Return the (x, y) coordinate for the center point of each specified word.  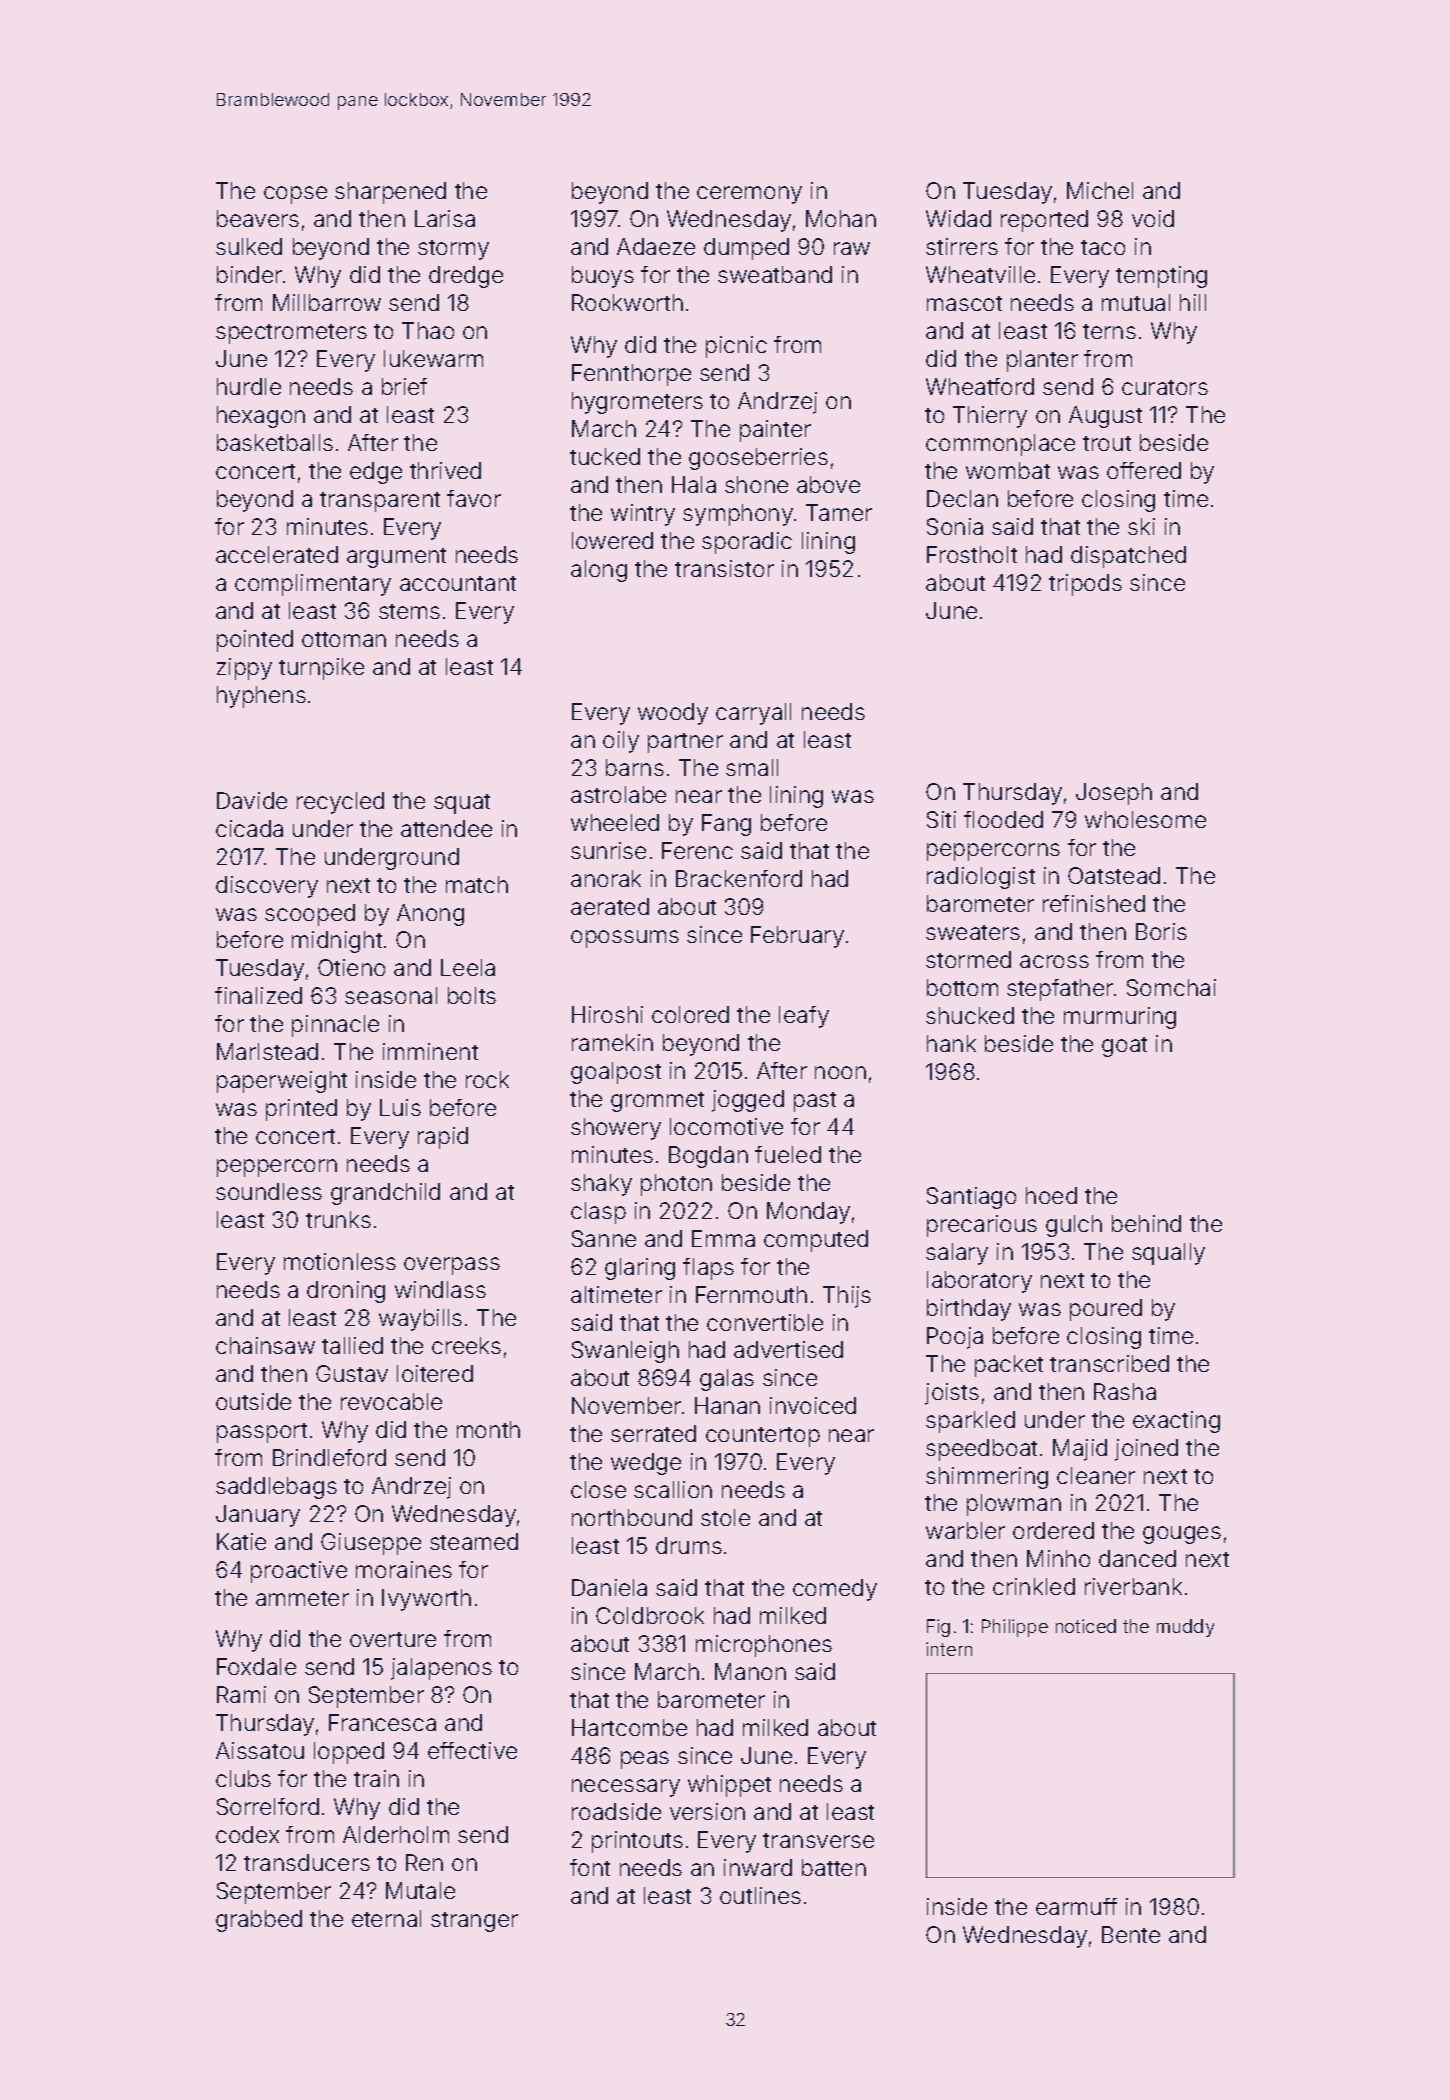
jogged (748, 1101)
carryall (753, 714)
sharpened (390, 193)
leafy (804, 1017)
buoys (603, 277)
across (1054, 961)
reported (1044, 221)
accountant (458, 583)
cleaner (1096, 1475)
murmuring (1120, 1018)
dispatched (1128, 557)
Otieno (351, 967)
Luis (400, 1107)
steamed (474, 1541)
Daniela (609, 1587)
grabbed (259, 1921)
